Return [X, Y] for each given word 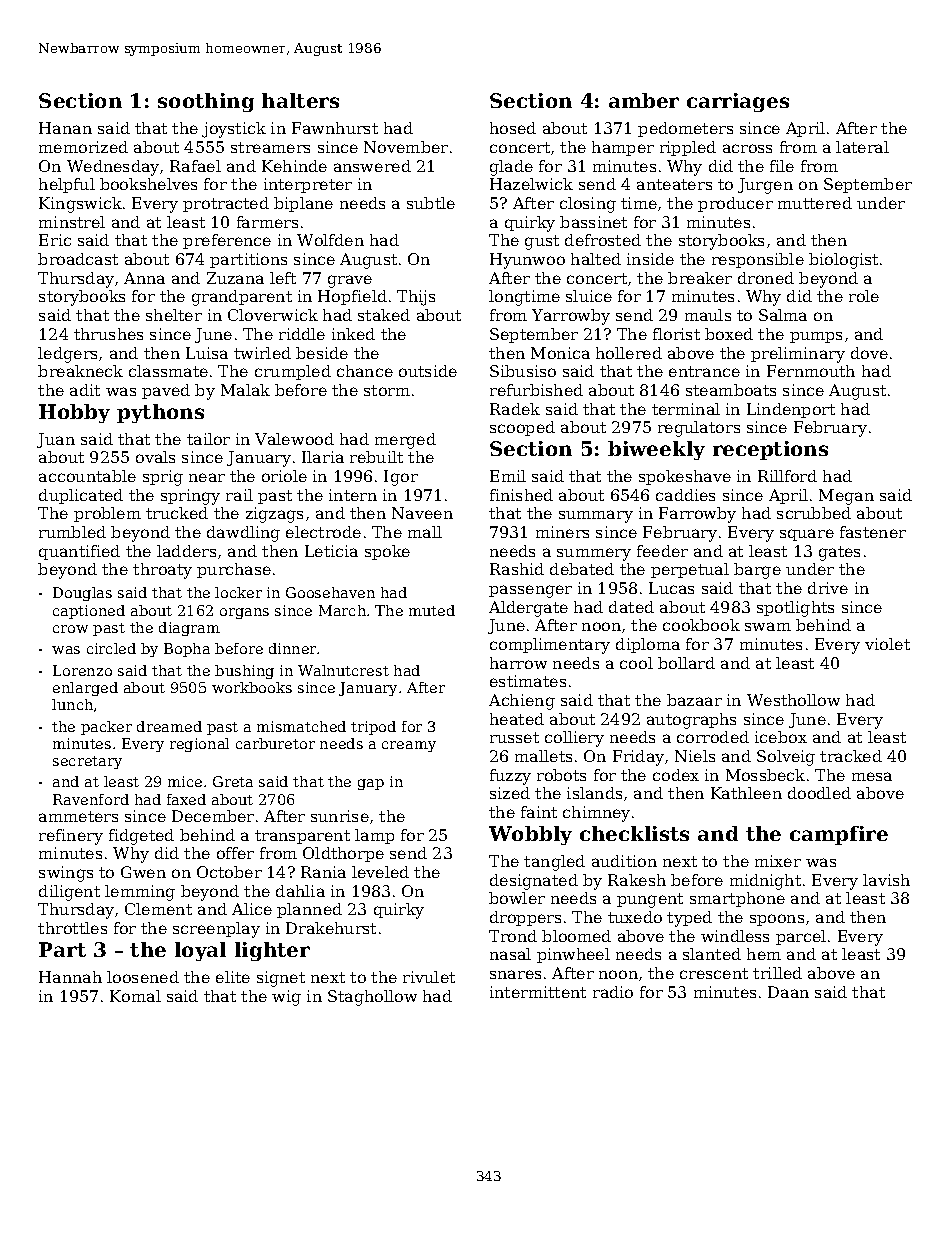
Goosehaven [330, 592]
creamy [409, 746]
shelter [174, 315]
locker [238, 592]
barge [757, 571]
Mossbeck [765, 775]
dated [631, 607]
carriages [738, 102]
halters [300, 100]
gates [839, 553]
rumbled [72, 532]
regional [199, 745]
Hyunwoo [527, 261]
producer [735, 204]
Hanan [65, 128]
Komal [135, 996]
